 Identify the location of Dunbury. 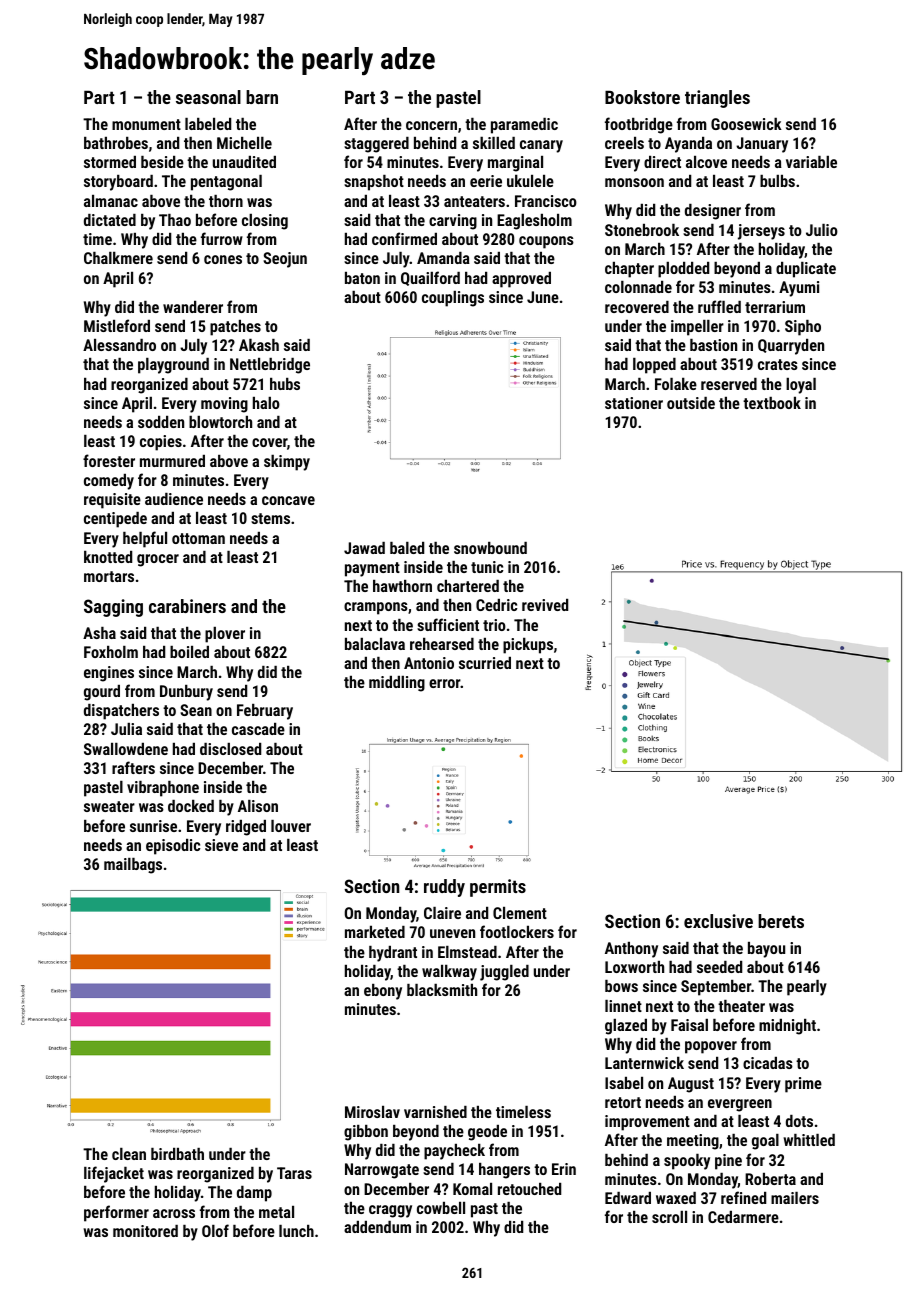
(186, 693).
